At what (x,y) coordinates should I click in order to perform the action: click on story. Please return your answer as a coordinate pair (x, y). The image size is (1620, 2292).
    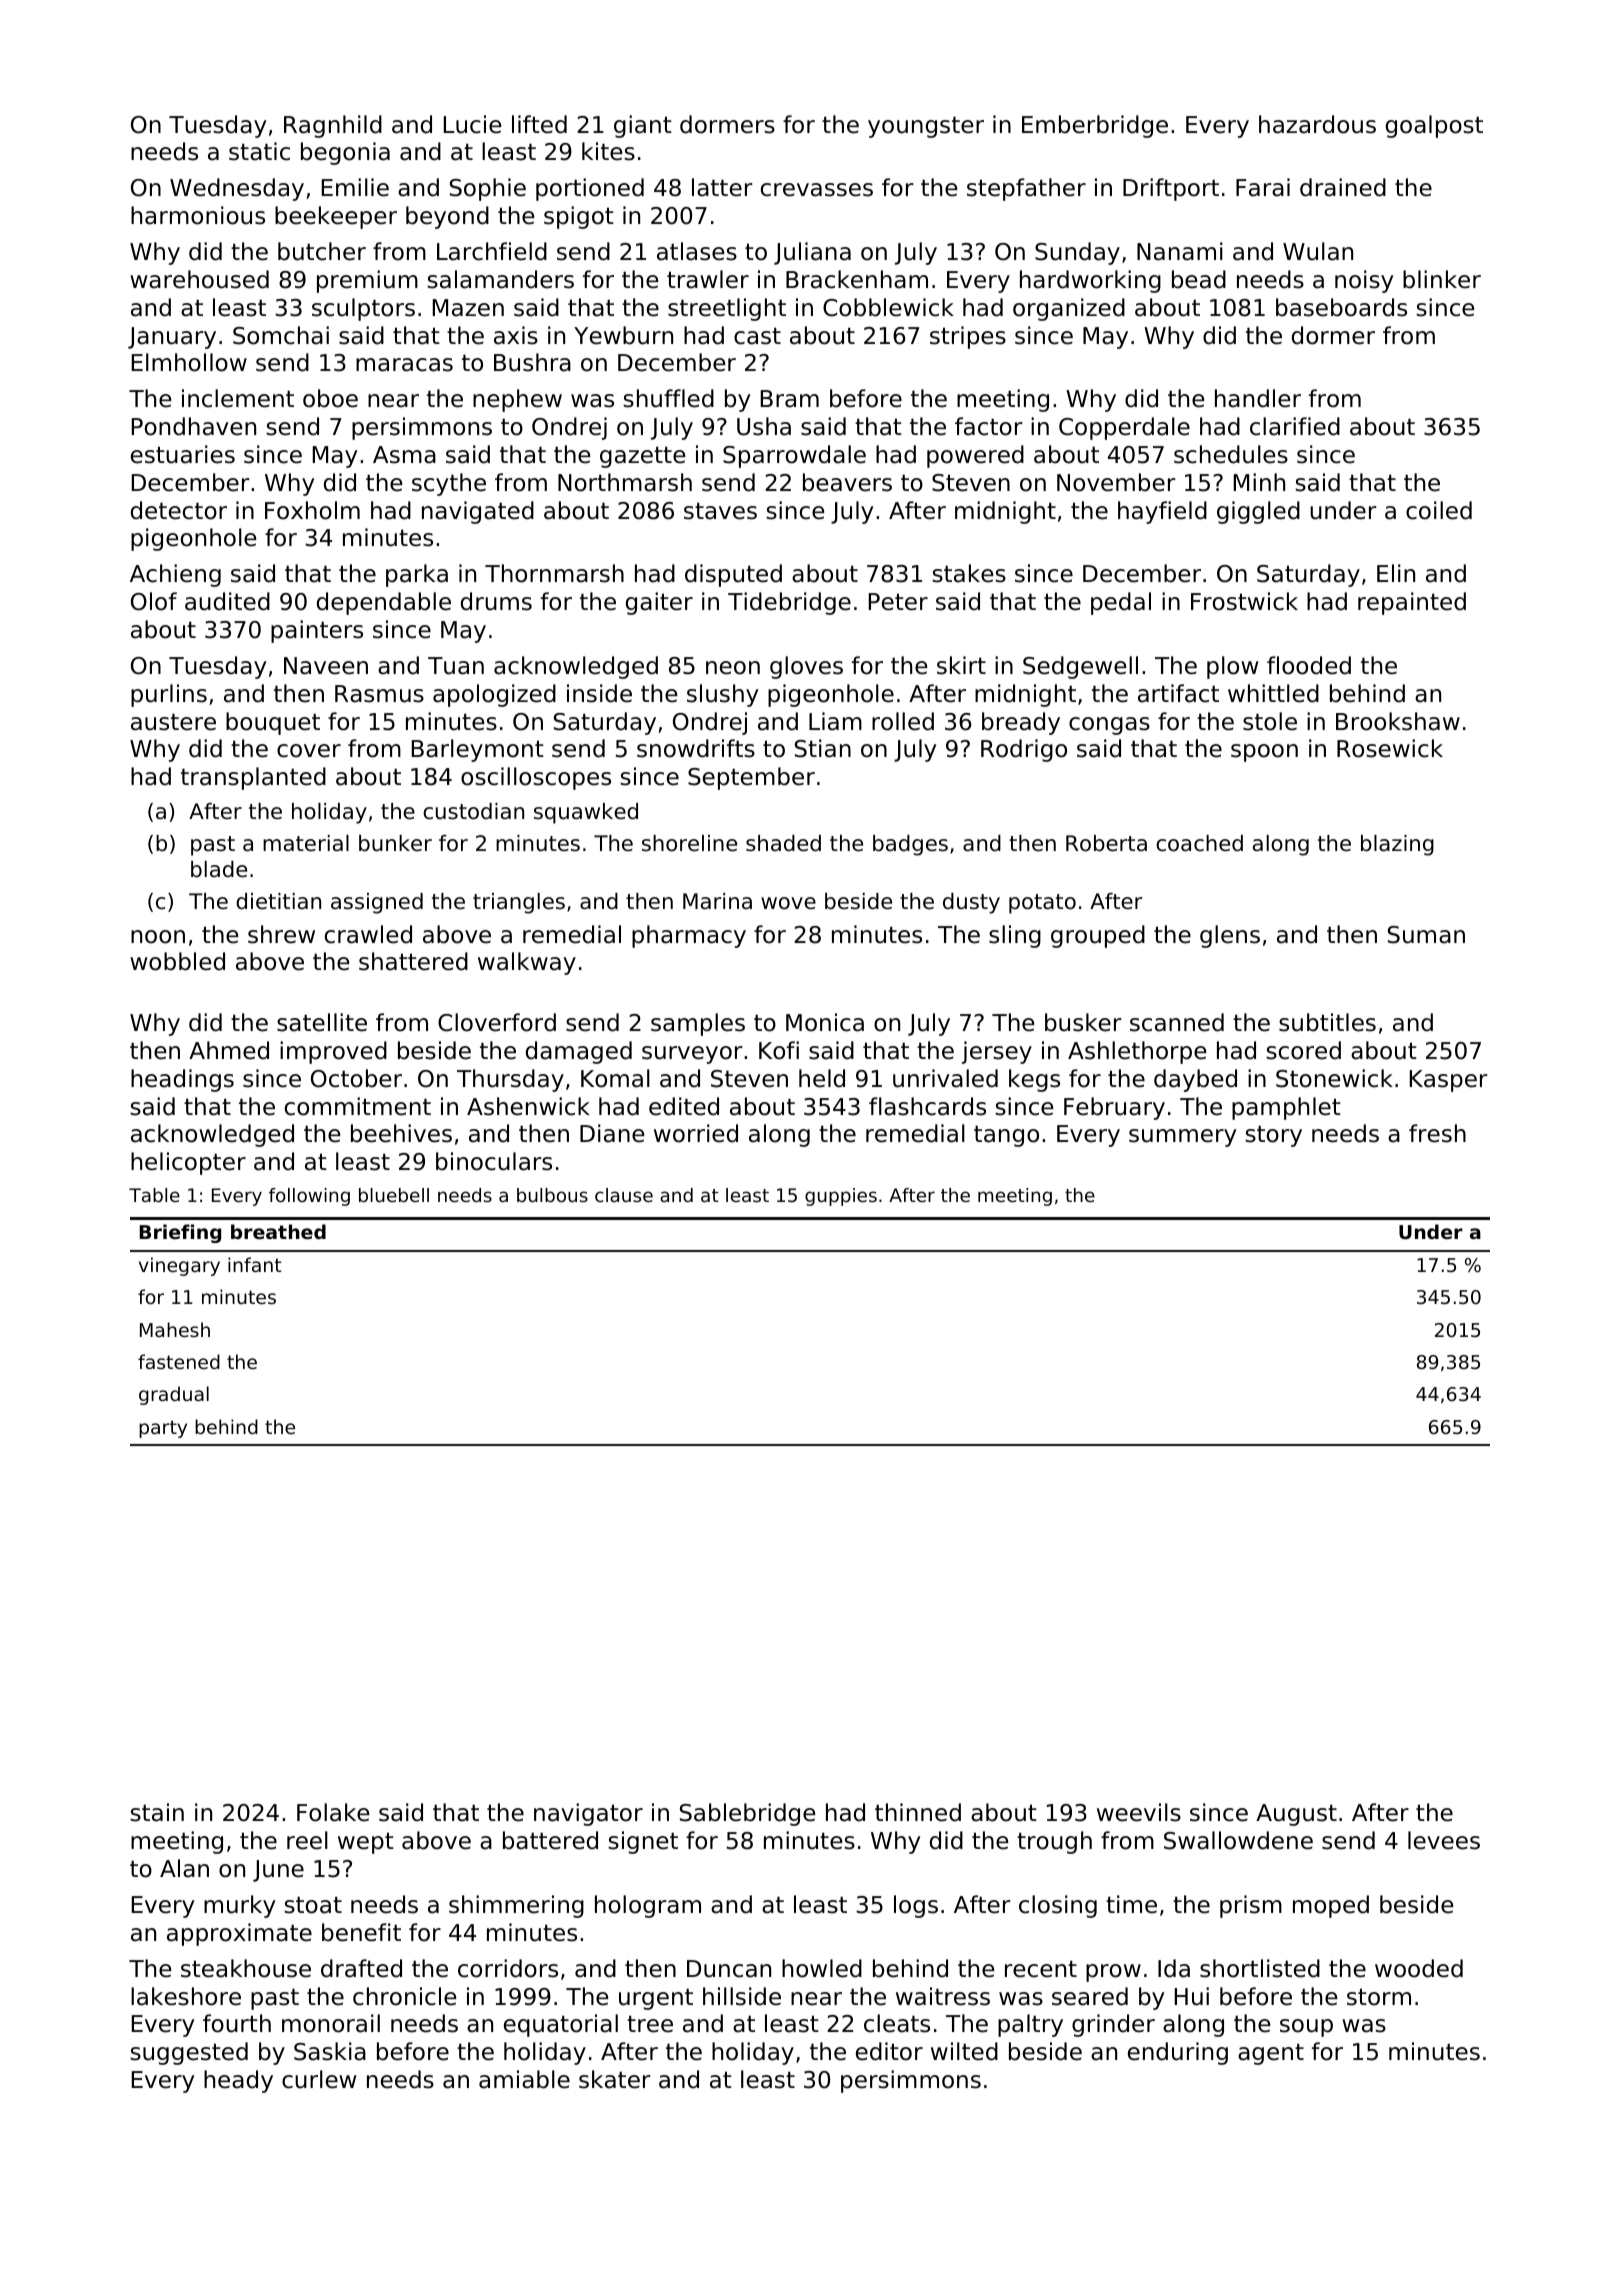
    Looking at the image, I should click on (1273, 1136).
